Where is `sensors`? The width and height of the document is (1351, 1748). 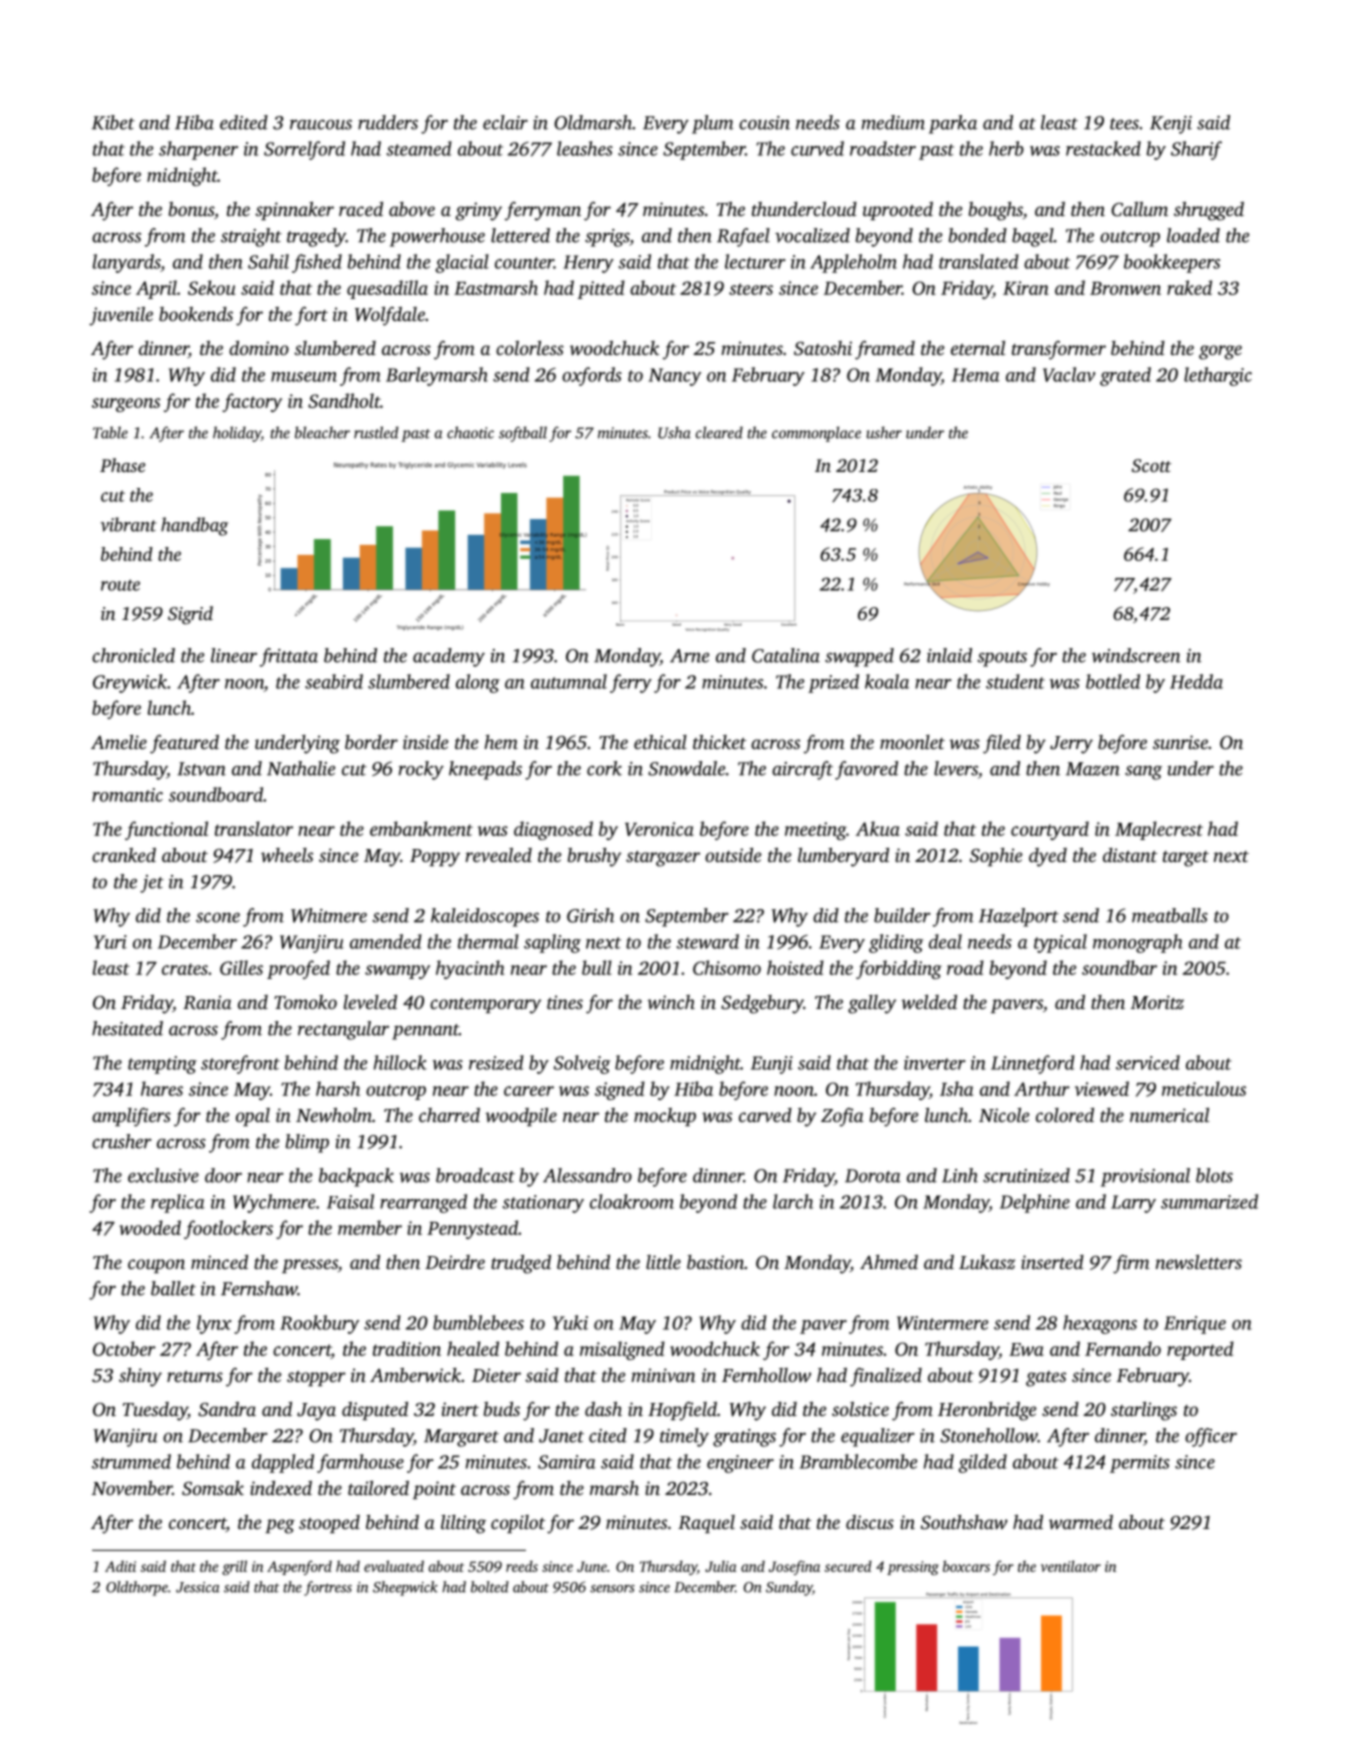
sensors is located at coordinates (612, 1589).
